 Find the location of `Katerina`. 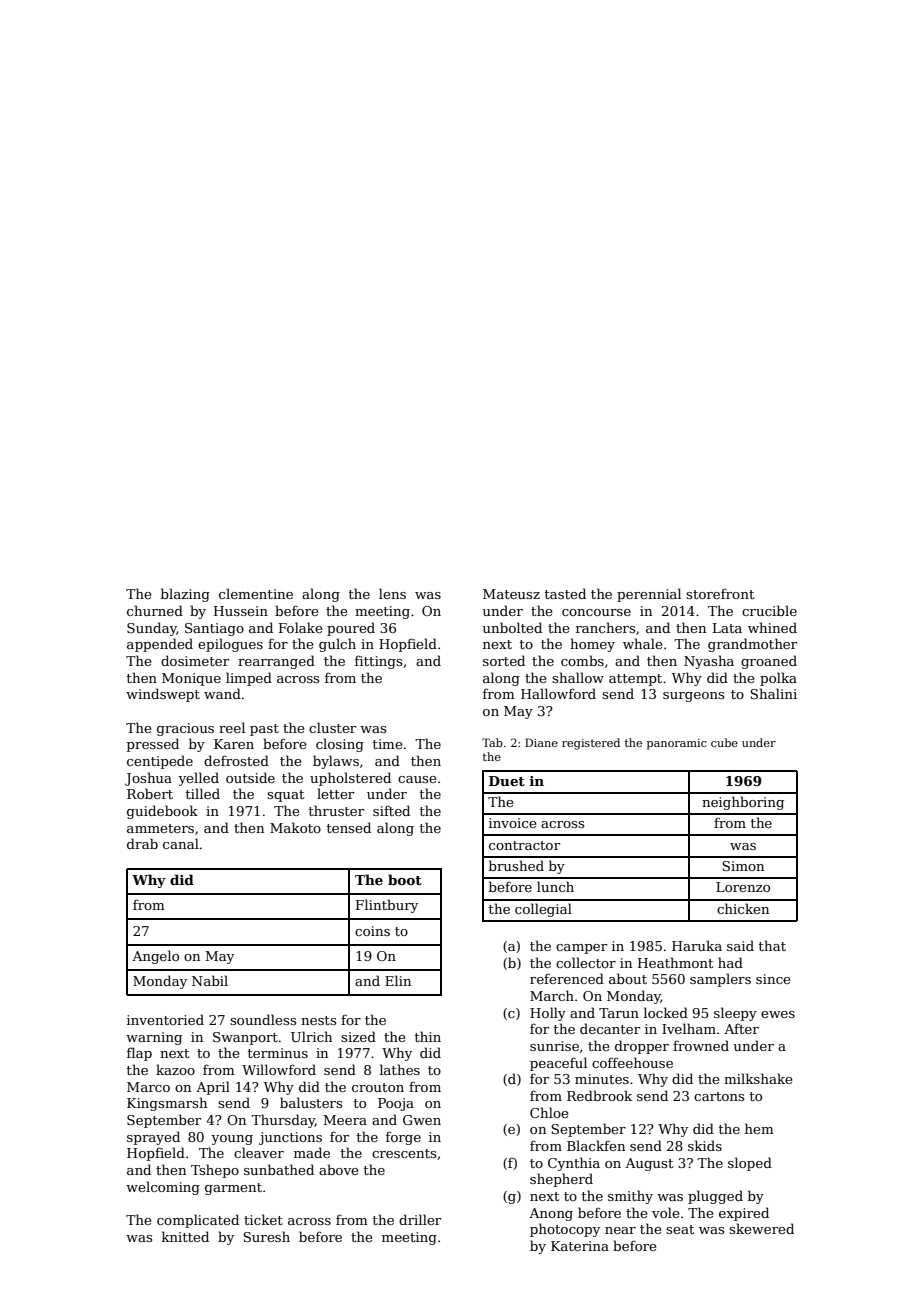

Katerina is located at coordinates (580, 1246).
